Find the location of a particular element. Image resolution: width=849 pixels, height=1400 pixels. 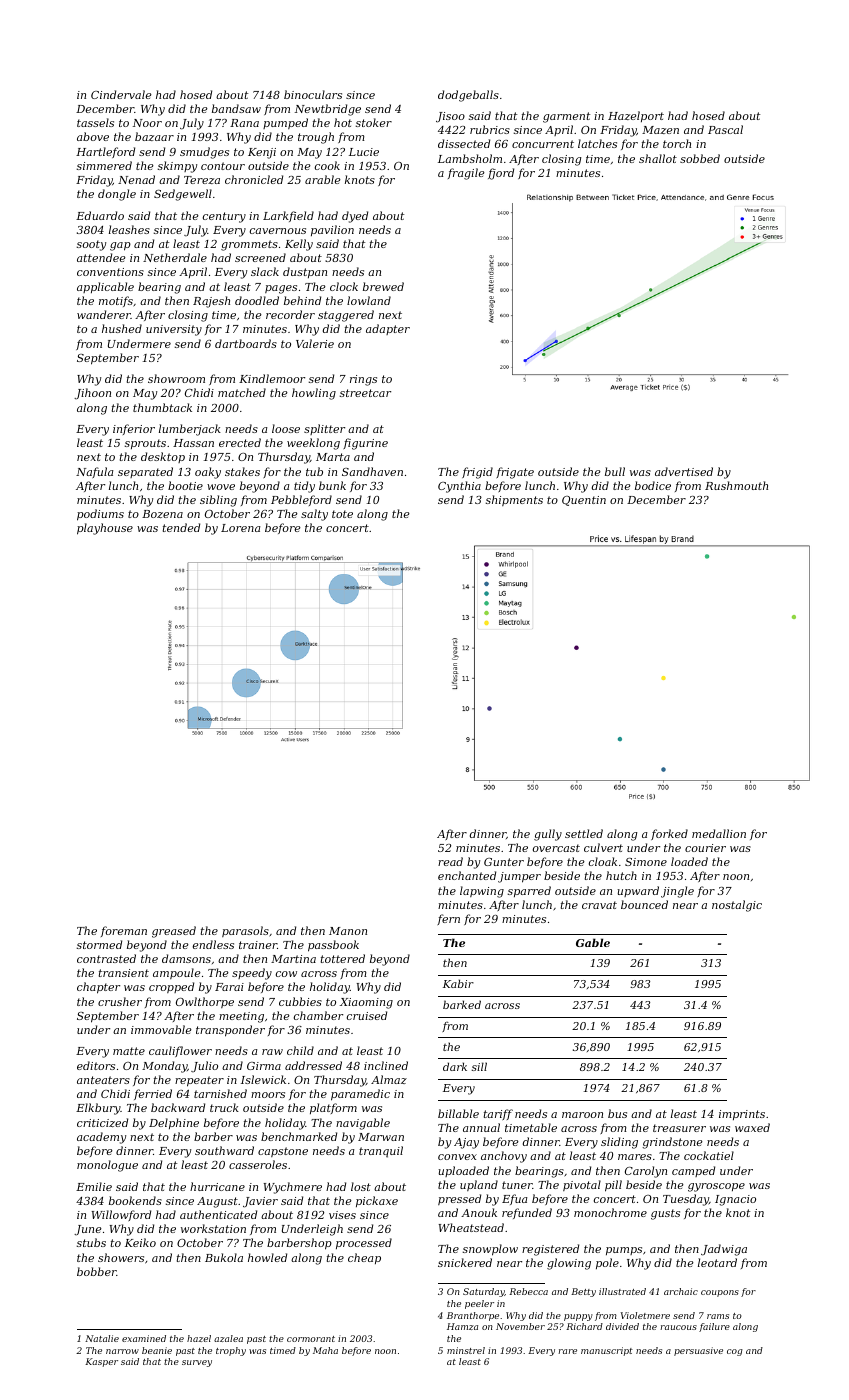

bull is located at coordinates (615, 471).
